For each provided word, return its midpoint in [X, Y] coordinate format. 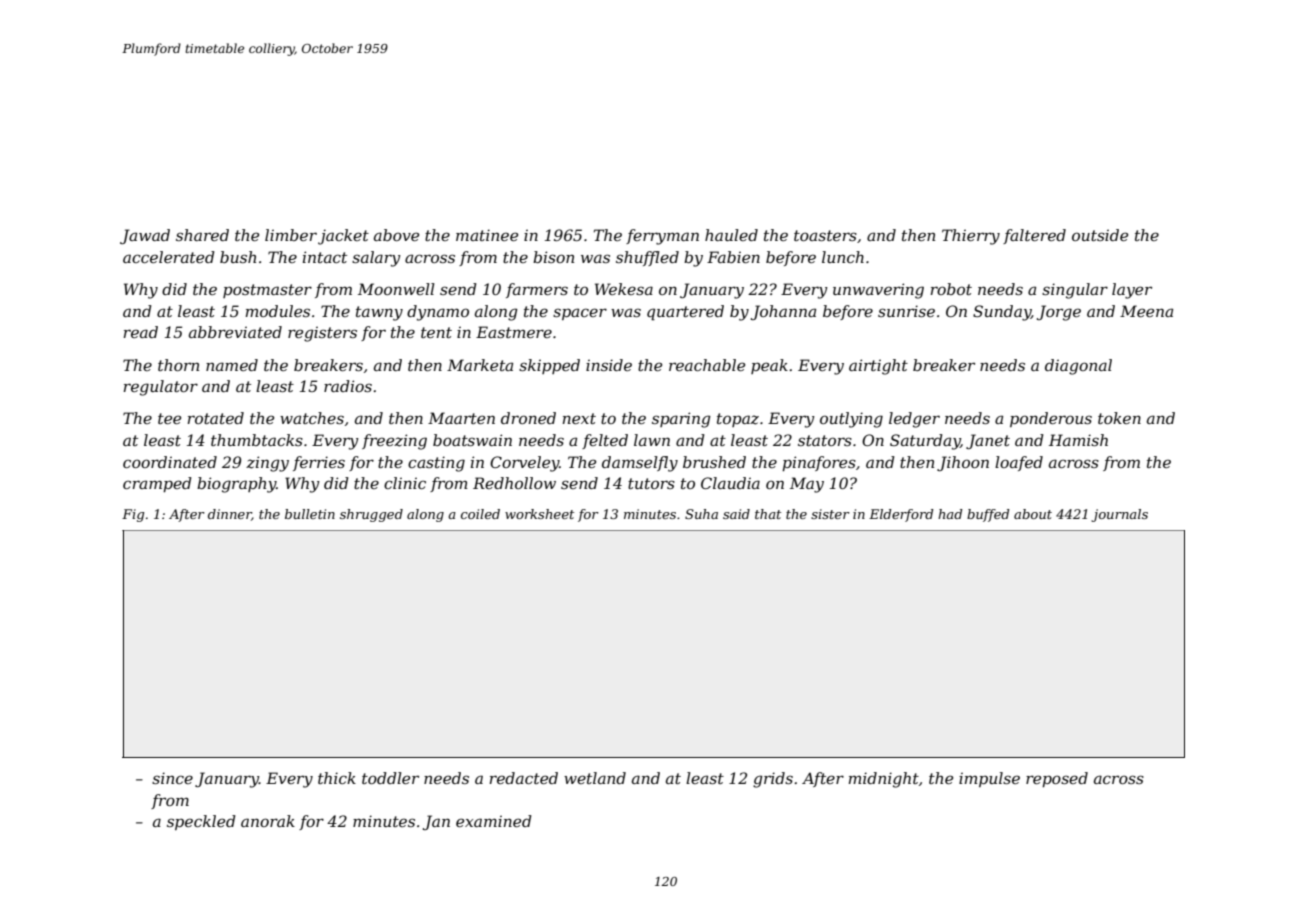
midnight [884, 780]
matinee [487, 235]
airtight [878, 367]
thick [337, 778]
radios [348, 386]
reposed [1057, 779]
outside [1100, 235]
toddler [390, 778]
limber [291, 235]
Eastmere [514, 332]
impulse [989, 779]
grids [773, 780]
